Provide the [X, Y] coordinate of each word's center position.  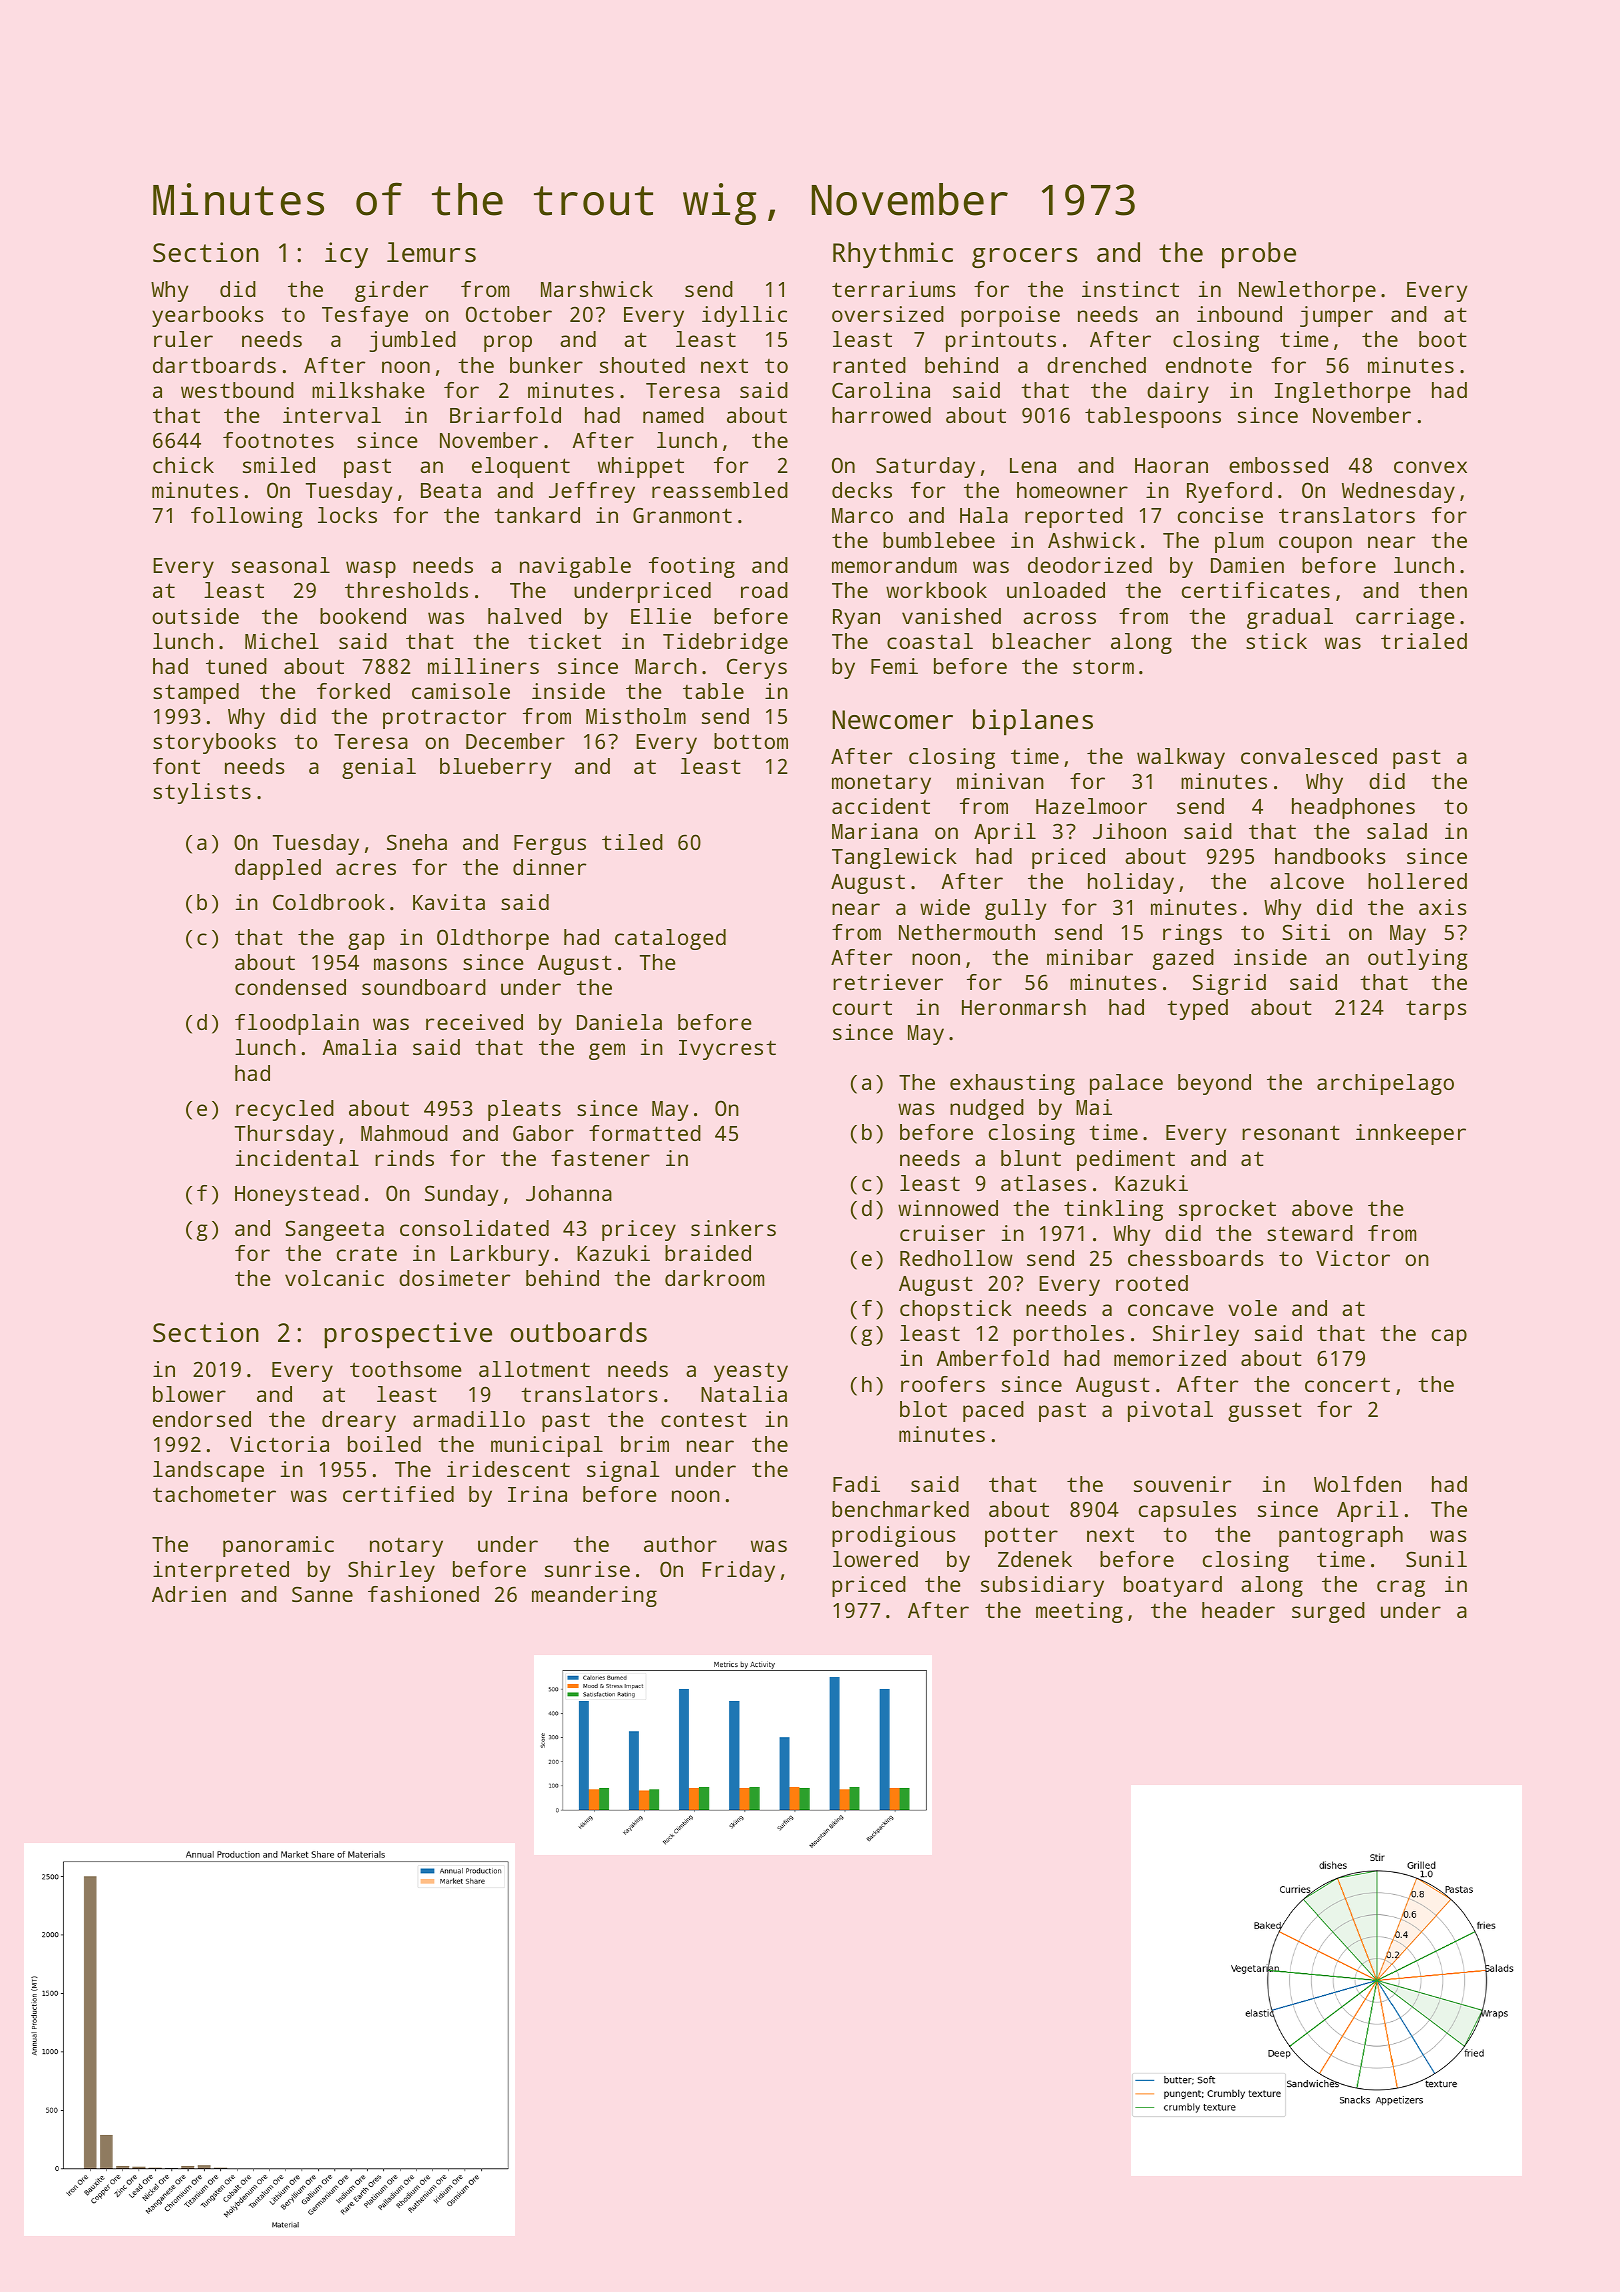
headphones [1353, 808]
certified [398, 1494]
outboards [578, 1332]
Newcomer [892, 719]
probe [1259, 255]
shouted [642, 365]
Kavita [449, 902]
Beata [451, 490]
